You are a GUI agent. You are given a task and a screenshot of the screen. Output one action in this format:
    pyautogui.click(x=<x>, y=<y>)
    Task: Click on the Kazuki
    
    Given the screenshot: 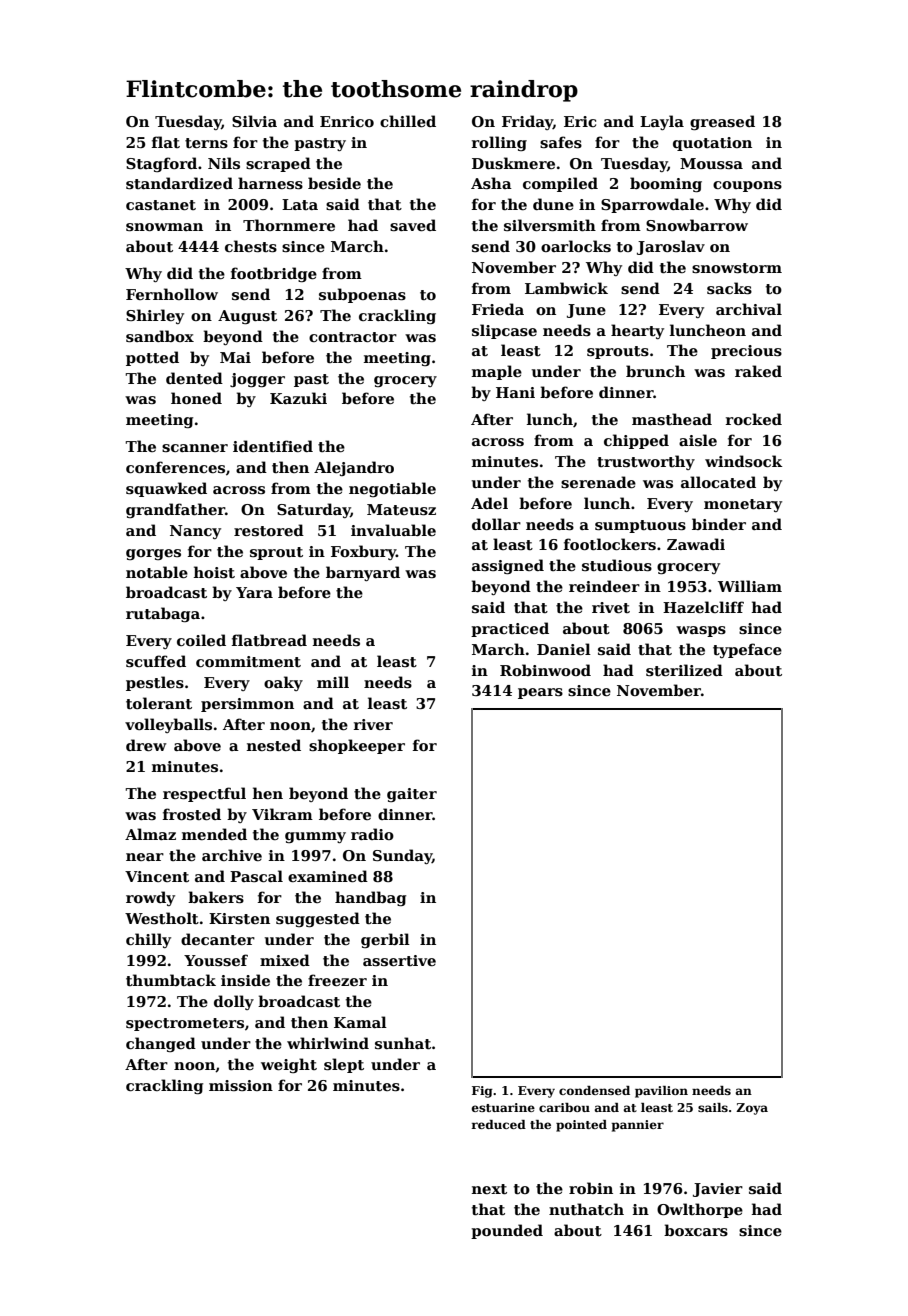 What is the action you would take?
    pyautogui.click(x=298, y=398)
